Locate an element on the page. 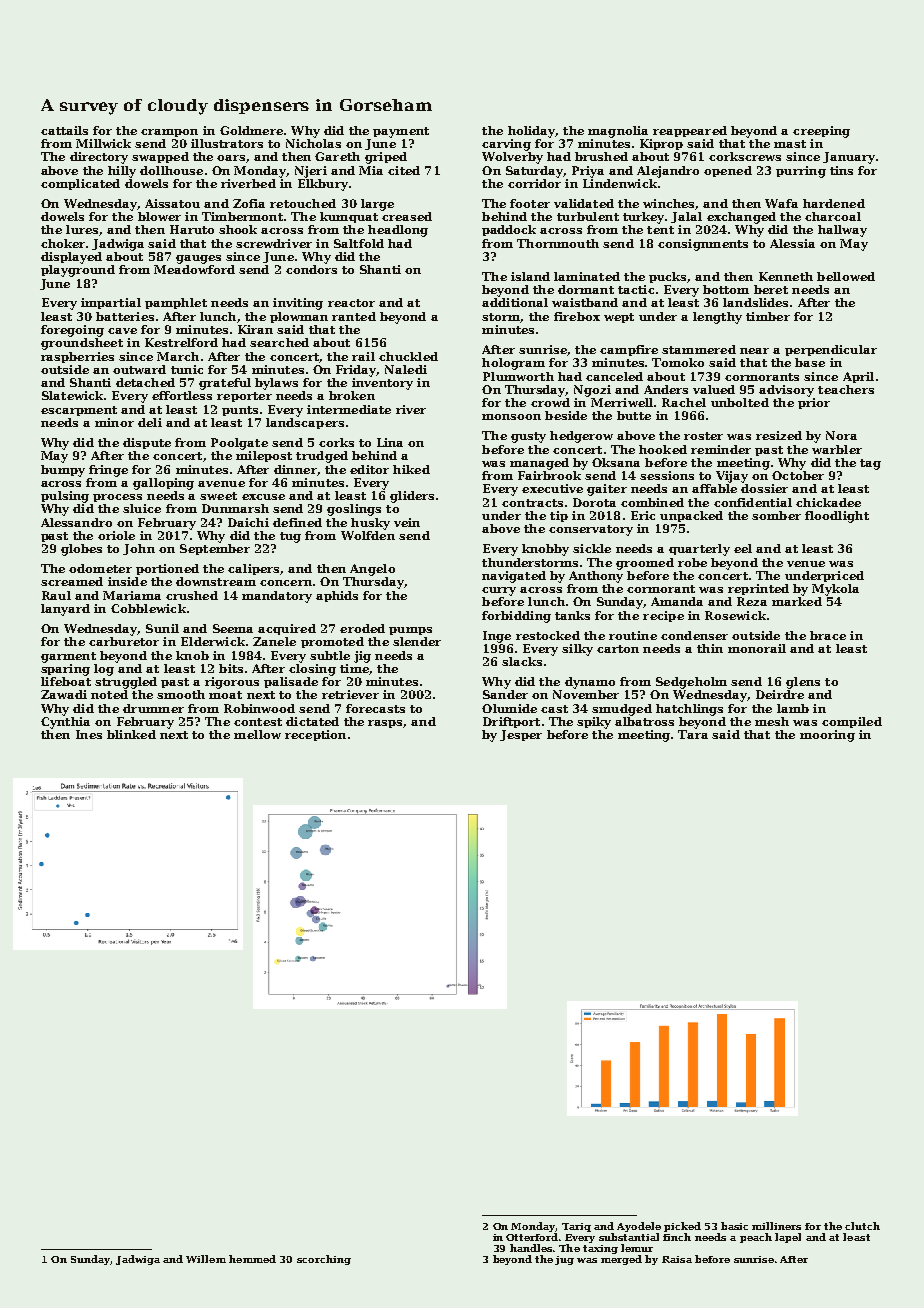 Image resolution: width=924 pixels, height=1308 pixels. searched is located at coordinates (279, 342).
